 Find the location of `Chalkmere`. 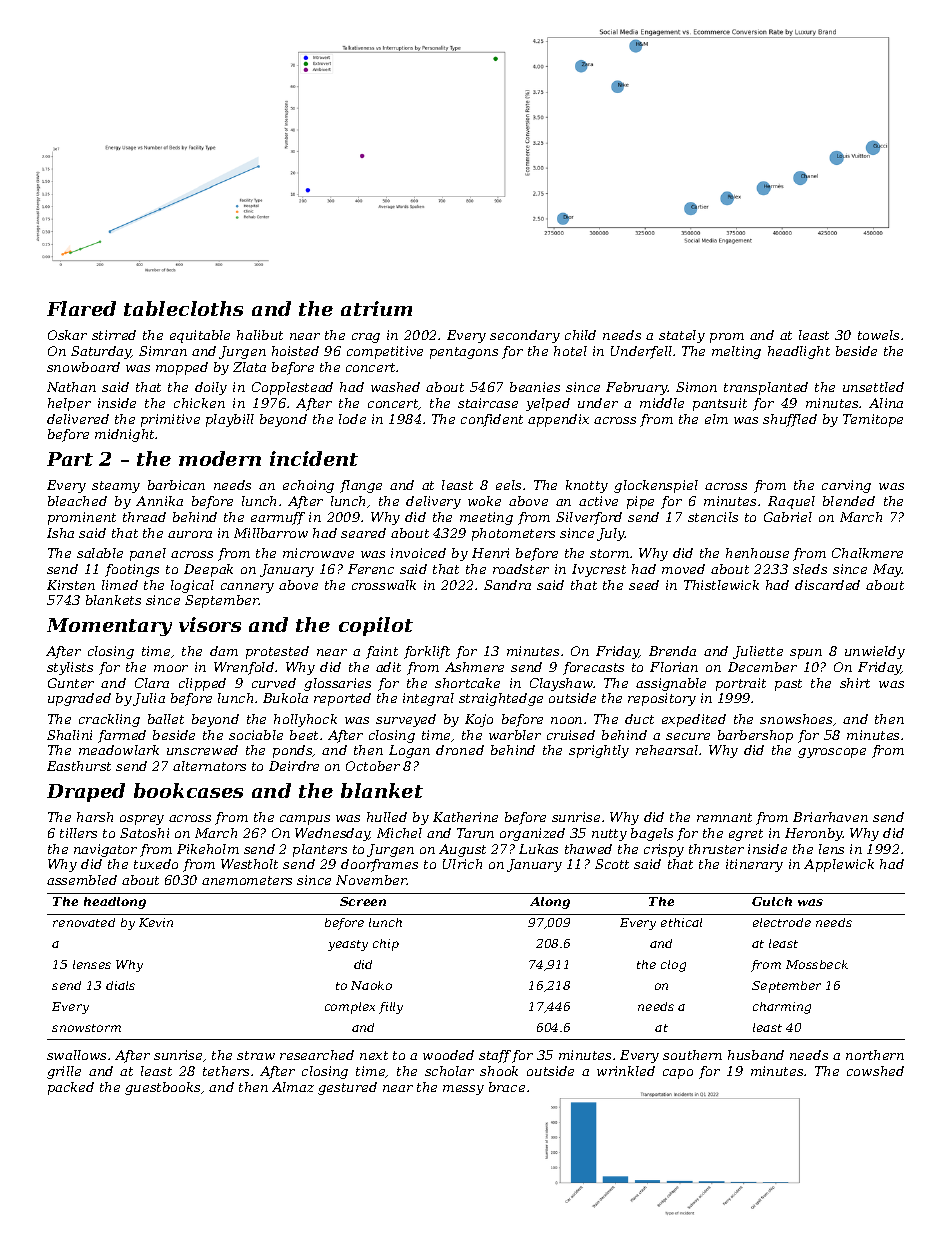

Chalkmere is located at coordinates (867, 553).
